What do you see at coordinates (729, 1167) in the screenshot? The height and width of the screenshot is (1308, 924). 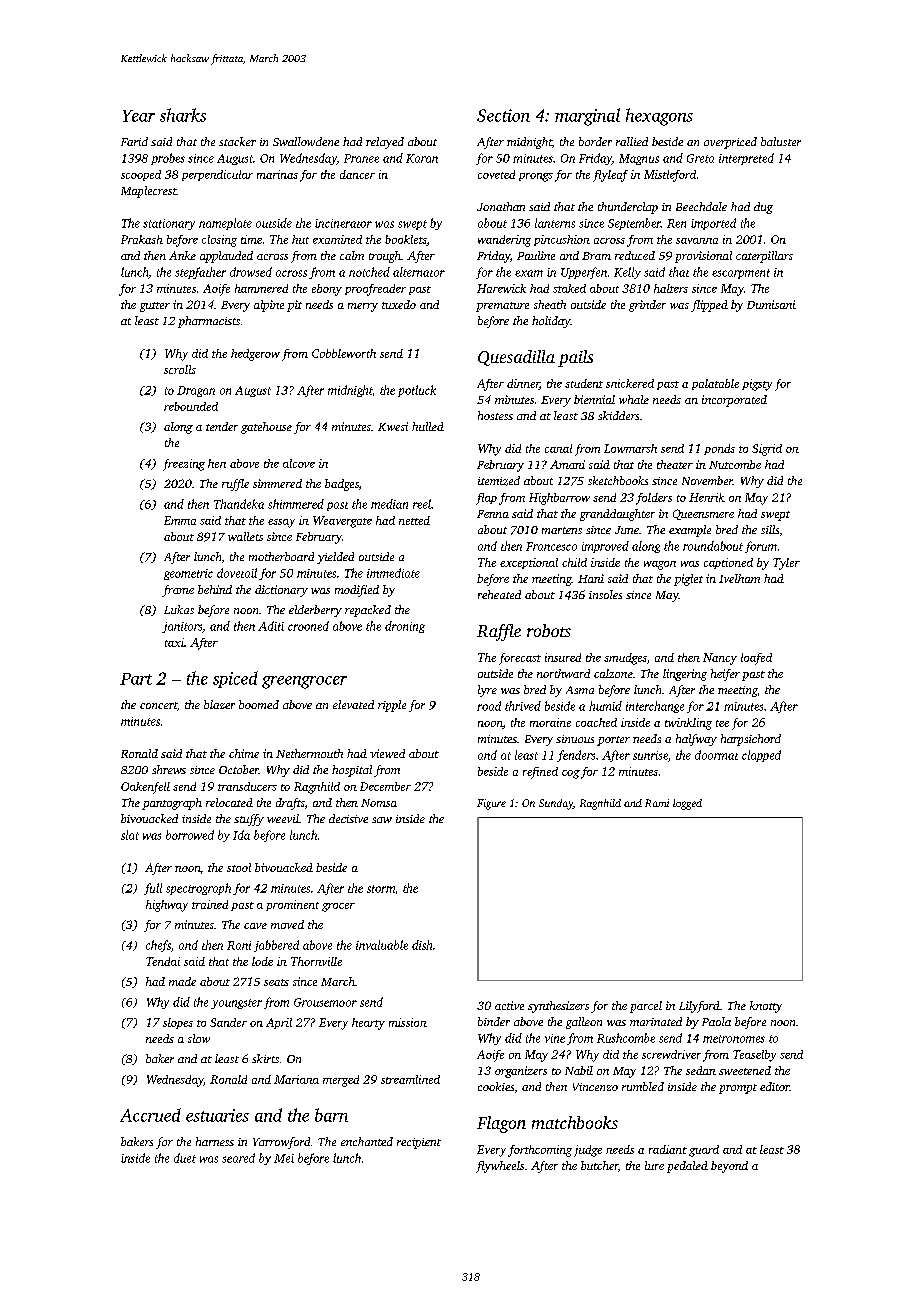 I see `beyond` at bounding box center [729, 1167].
